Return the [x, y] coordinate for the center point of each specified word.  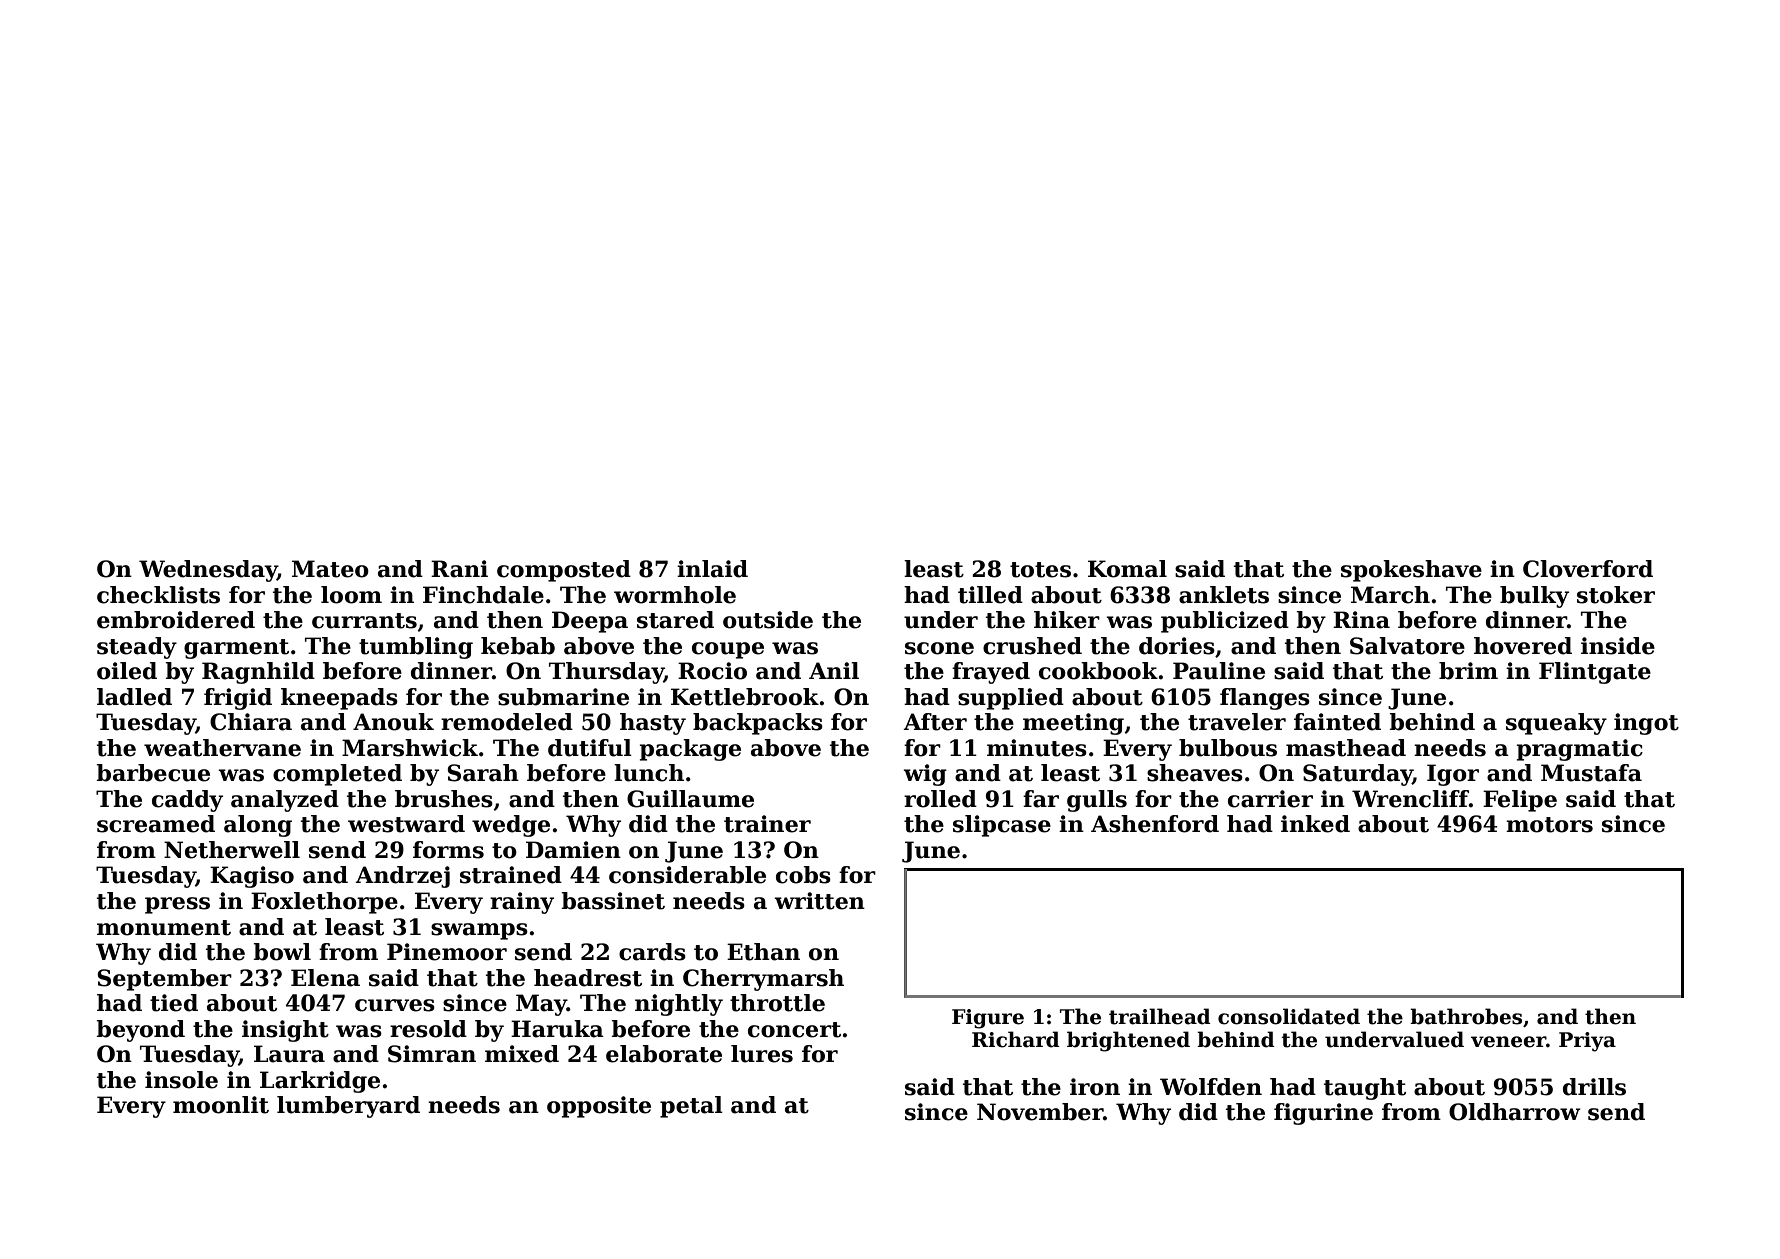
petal [691, 1107]
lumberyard [348, 1107]
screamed [156, 824]
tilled [990, 595]
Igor [1453, 775]
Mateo [330, 569]
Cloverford [1588, 569]
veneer [1508, 1042]
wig [925, 775]
